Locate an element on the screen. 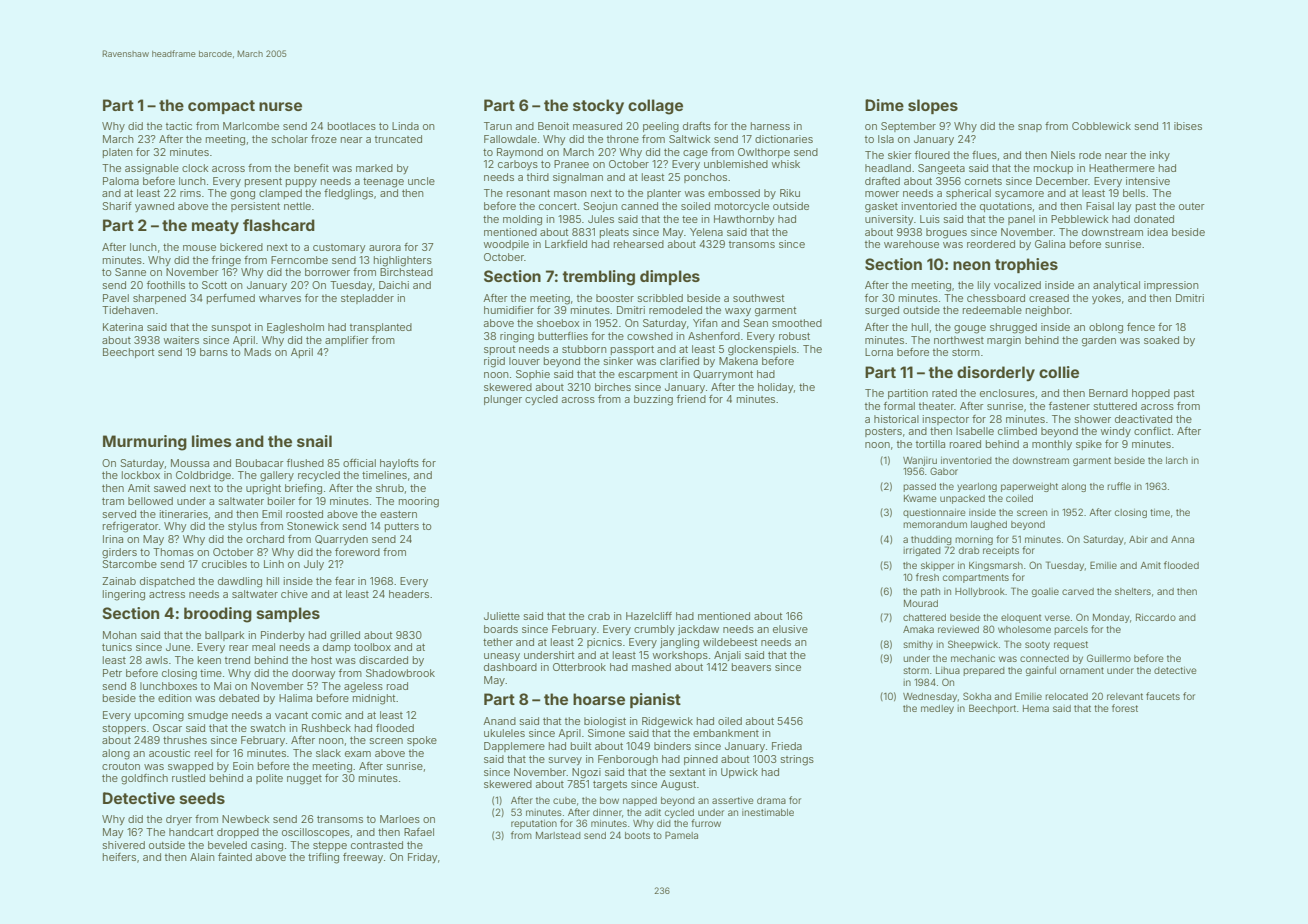 Image resolution: width=1308 pixels, height=924 pixels. goldfinch is located at coordinates (144, 779).
